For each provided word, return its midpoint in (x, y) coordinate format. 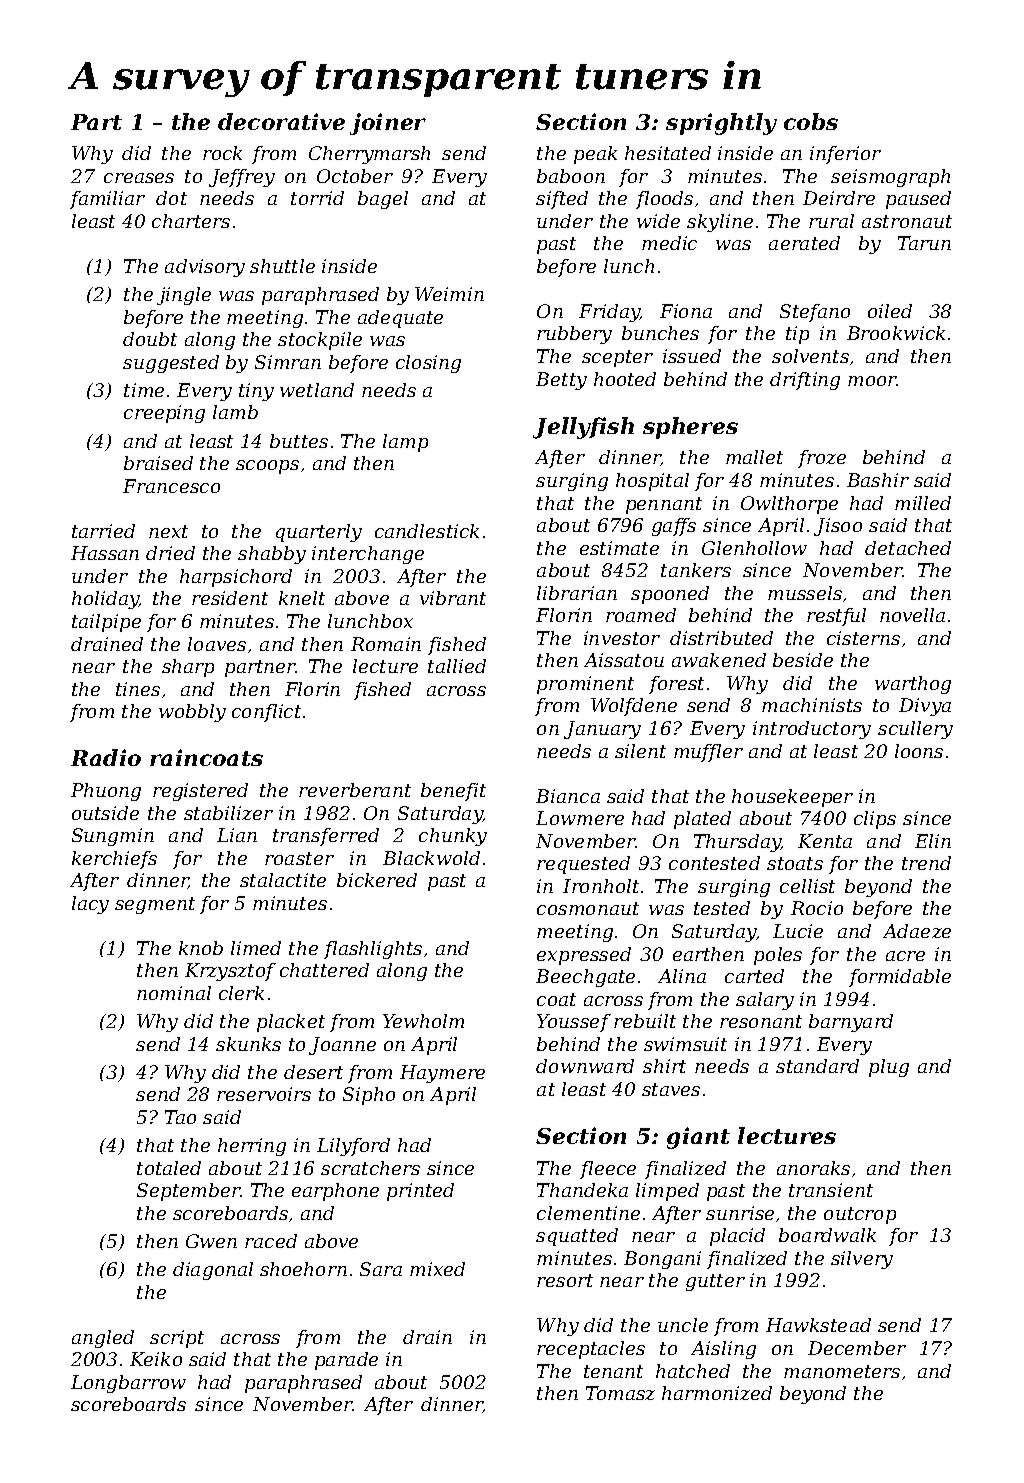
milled (923, 503)
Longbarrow (128, 1384)
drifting (805, 381)
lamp (405, 443)
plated (702, 820)
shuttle (282, 266)
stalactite (283, 880)
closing (428, 364)
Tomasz (620, 1393)
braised (158, 463)
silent (640, 751)
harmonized (717, 1393)
